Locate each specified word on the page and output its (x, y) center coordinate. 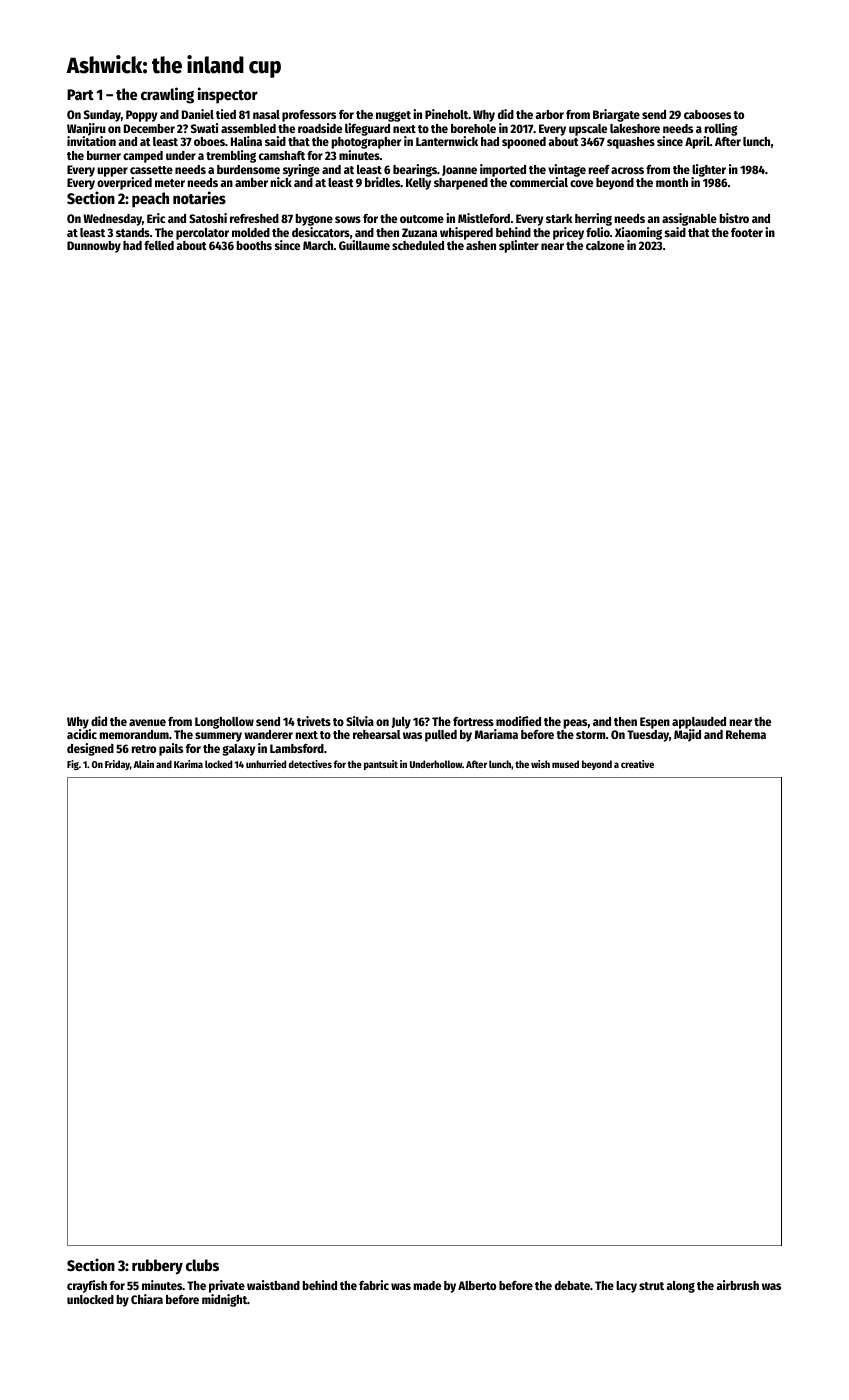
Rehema (746, 734)
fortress (473, 721)
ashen (481, 245)
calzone (605, 245)
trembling (231, 156)
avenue (147, 722)
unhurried (266, 764)
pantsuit (381, 765)
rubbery (157, 1267)
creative (637, 764)
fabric (374, 1285)
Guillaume (364, 245)
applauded (699, 723)
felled (159, 245)
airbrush (737, 1285)
